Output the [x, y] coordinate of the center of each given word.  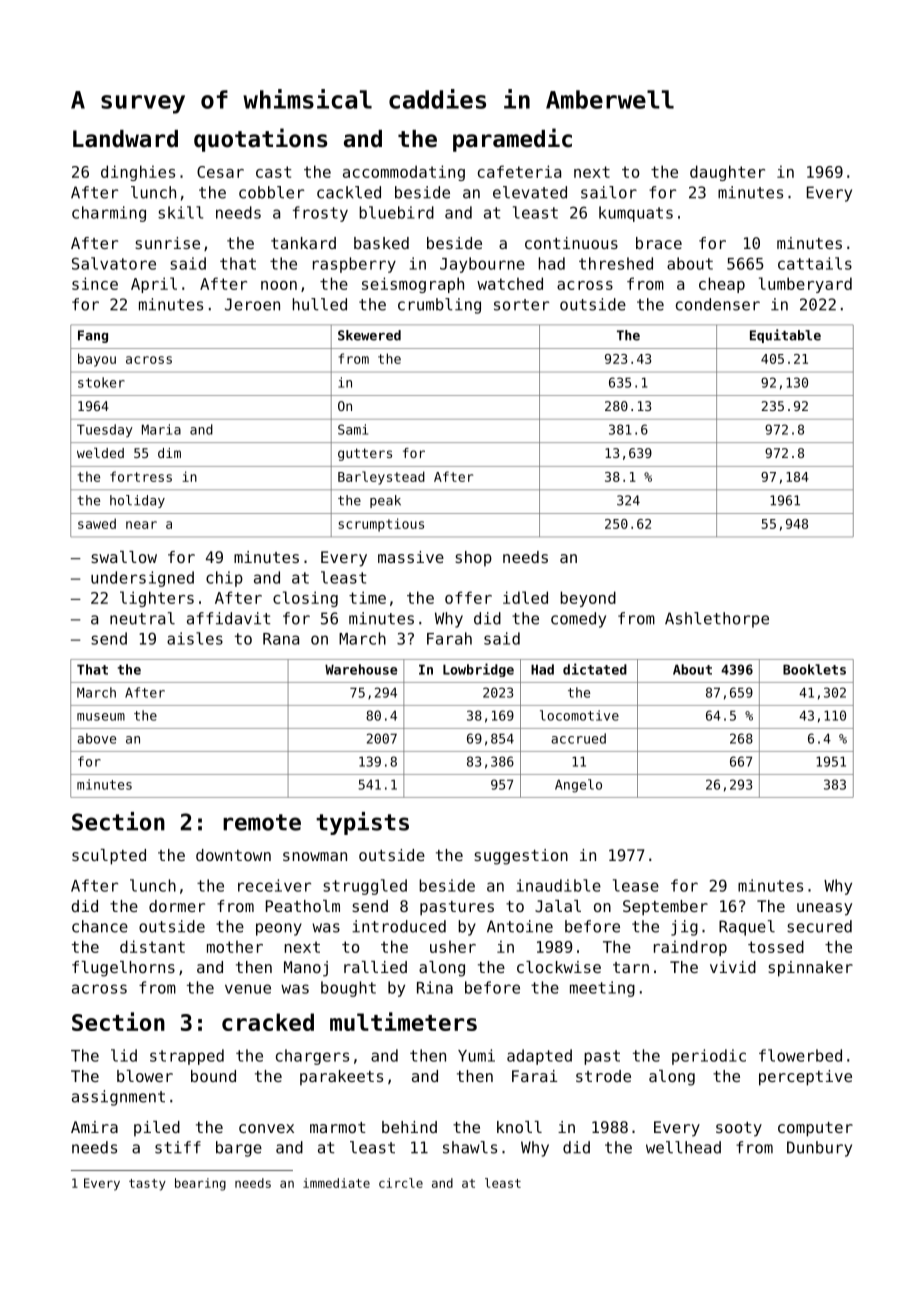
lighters [157, 599]
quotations [260, 140]
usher [453, 946]
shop [473, 558]
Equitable [785, 336]
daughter [727, 173]
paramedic [512, 140]
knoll [519, 1127]
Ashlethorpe [717, 620]
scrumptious [381, 525]
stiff [178, 1147]
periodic [709, 1057]
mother [235, 946]
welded [100, 453]
